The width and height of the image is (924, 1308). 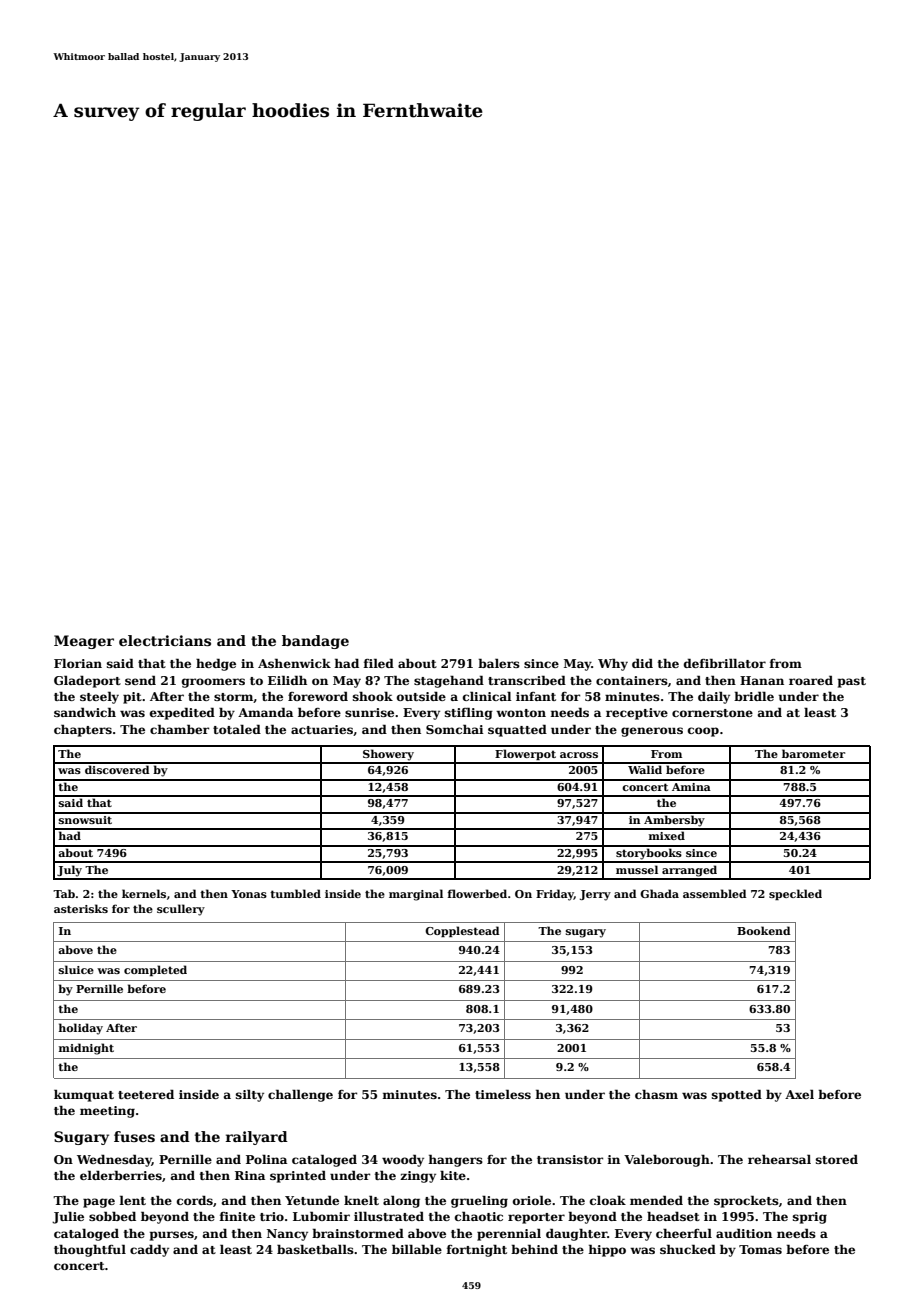 What do you see at coordinates (667, 1160) in the image?
I see `Valeborough` at bounding box center [667, 1160].
